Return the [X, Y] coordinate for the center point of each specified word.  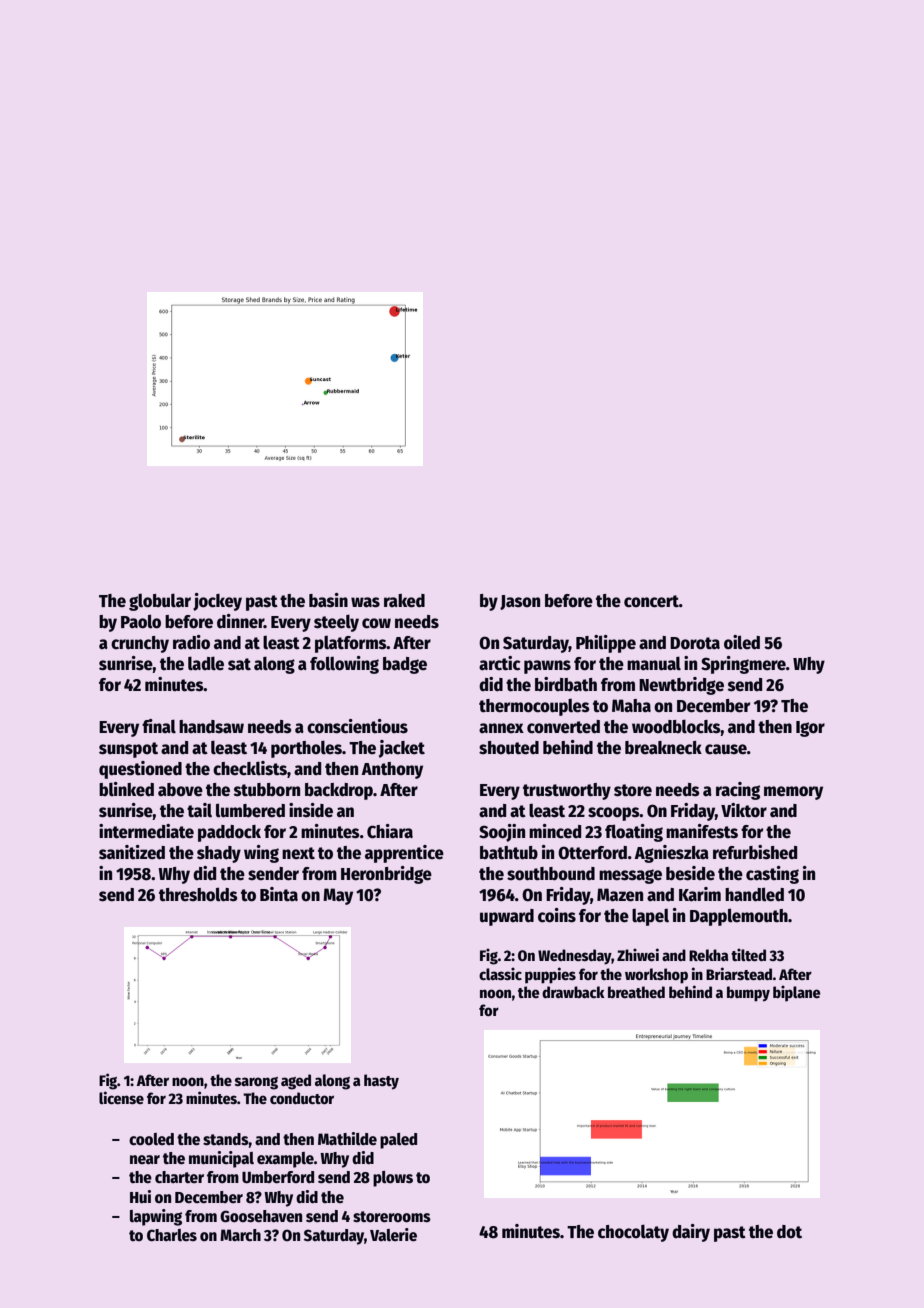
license [121, 1097]
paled [398, 1141]
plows [393, 1179]
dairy [691, 1233]
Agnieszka [671, 854]
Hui [140, 1196]
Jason [520, 602]
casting [772, 875]
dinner [240, 621]
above [180, 790]
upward [507, 917]
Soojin [502, 833]
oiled [742, 642]
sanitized [132, 852]
